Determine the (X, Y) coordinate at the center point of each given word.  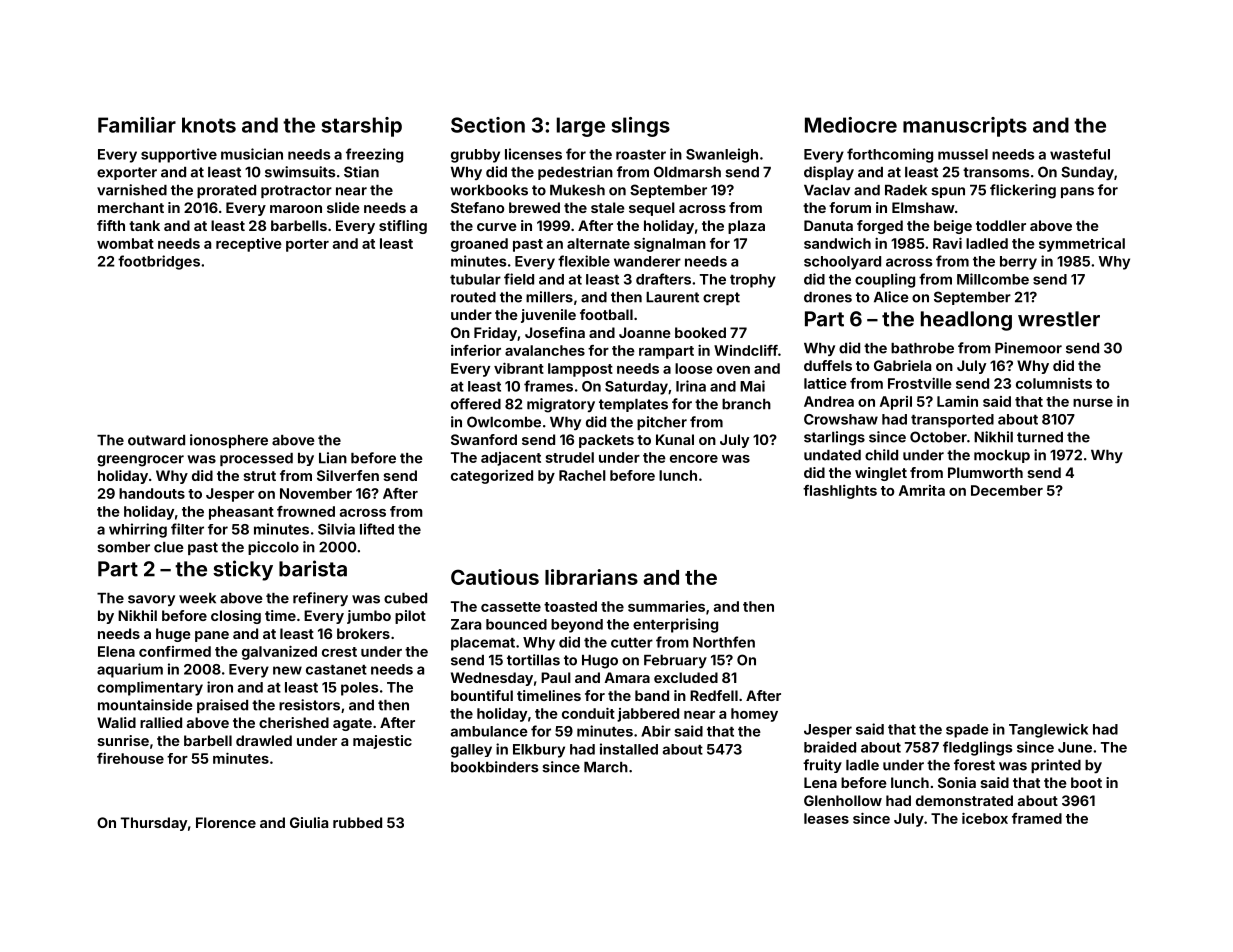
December (1007, 490)
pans (1077, 192)
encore (694, 459)
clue (169, 547)
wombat (125, 243)
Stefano (477, 207)
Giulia (309, 822)
